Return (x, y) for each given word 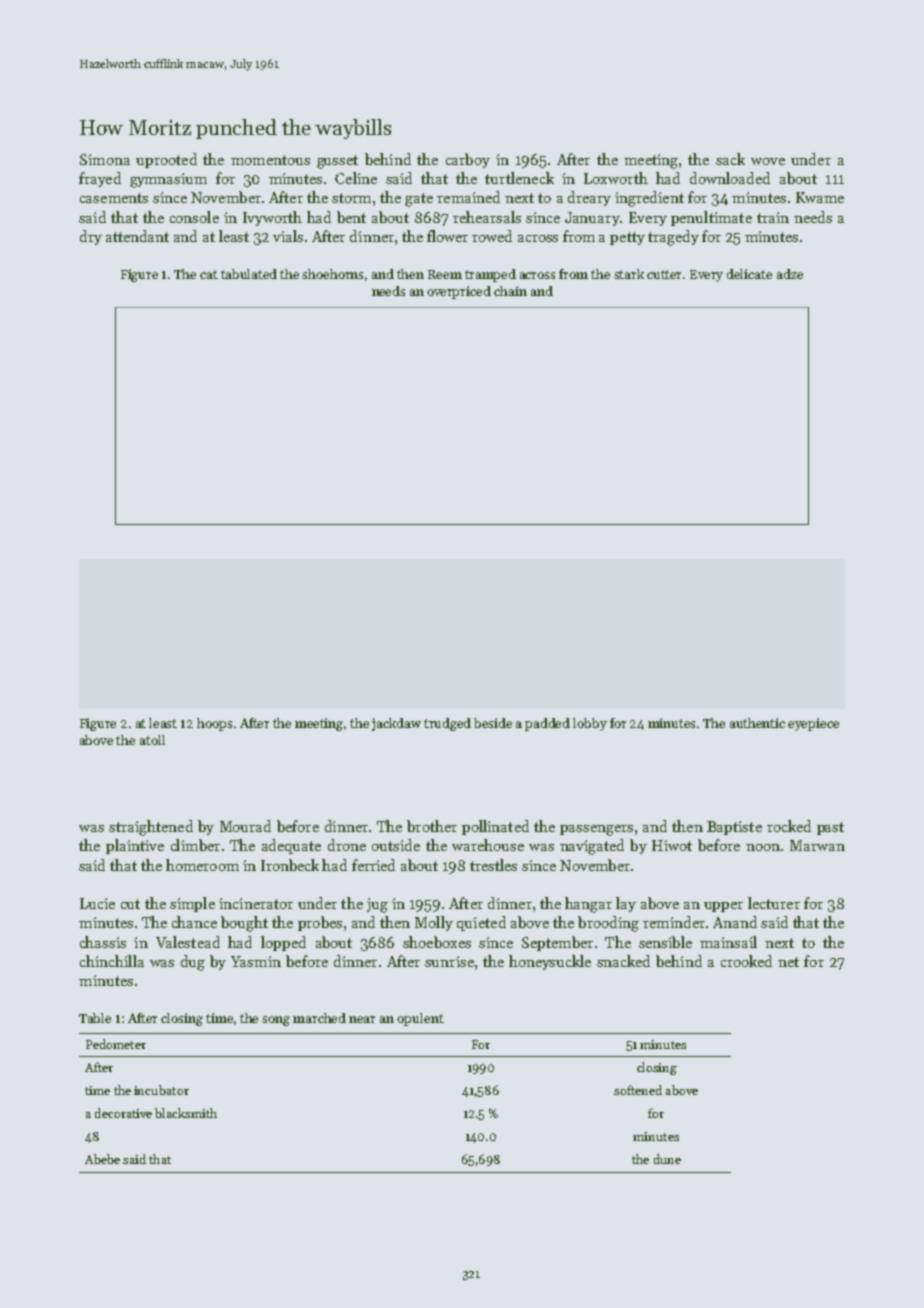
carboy (468, 160)
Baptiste (734, 828)
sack (730, 159)
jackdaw (396, 724)
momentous (270, 160)
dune (667, 1159)
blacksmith (186, 1113)
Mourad (245, 826)
